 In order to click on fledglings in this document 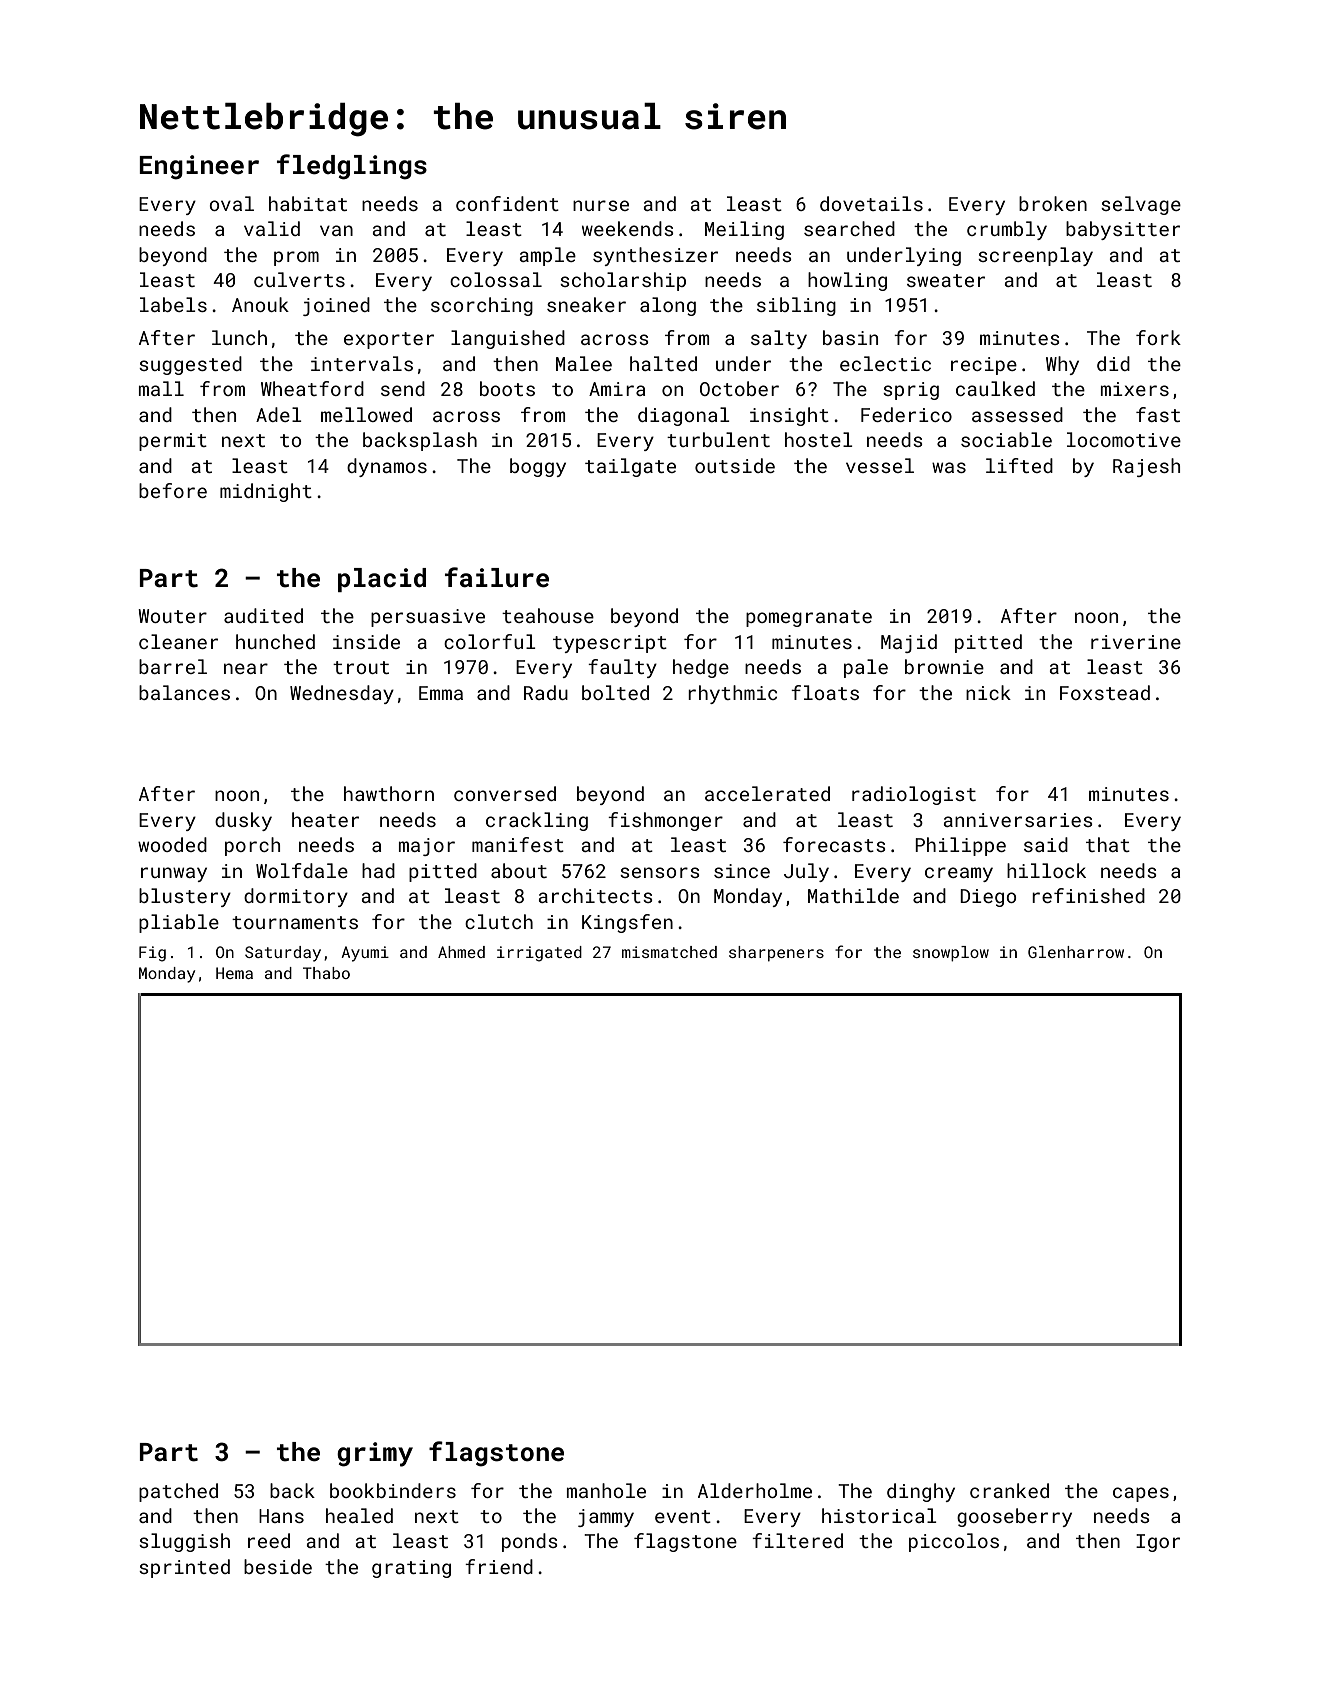, I will do `click(352, 167)`.
